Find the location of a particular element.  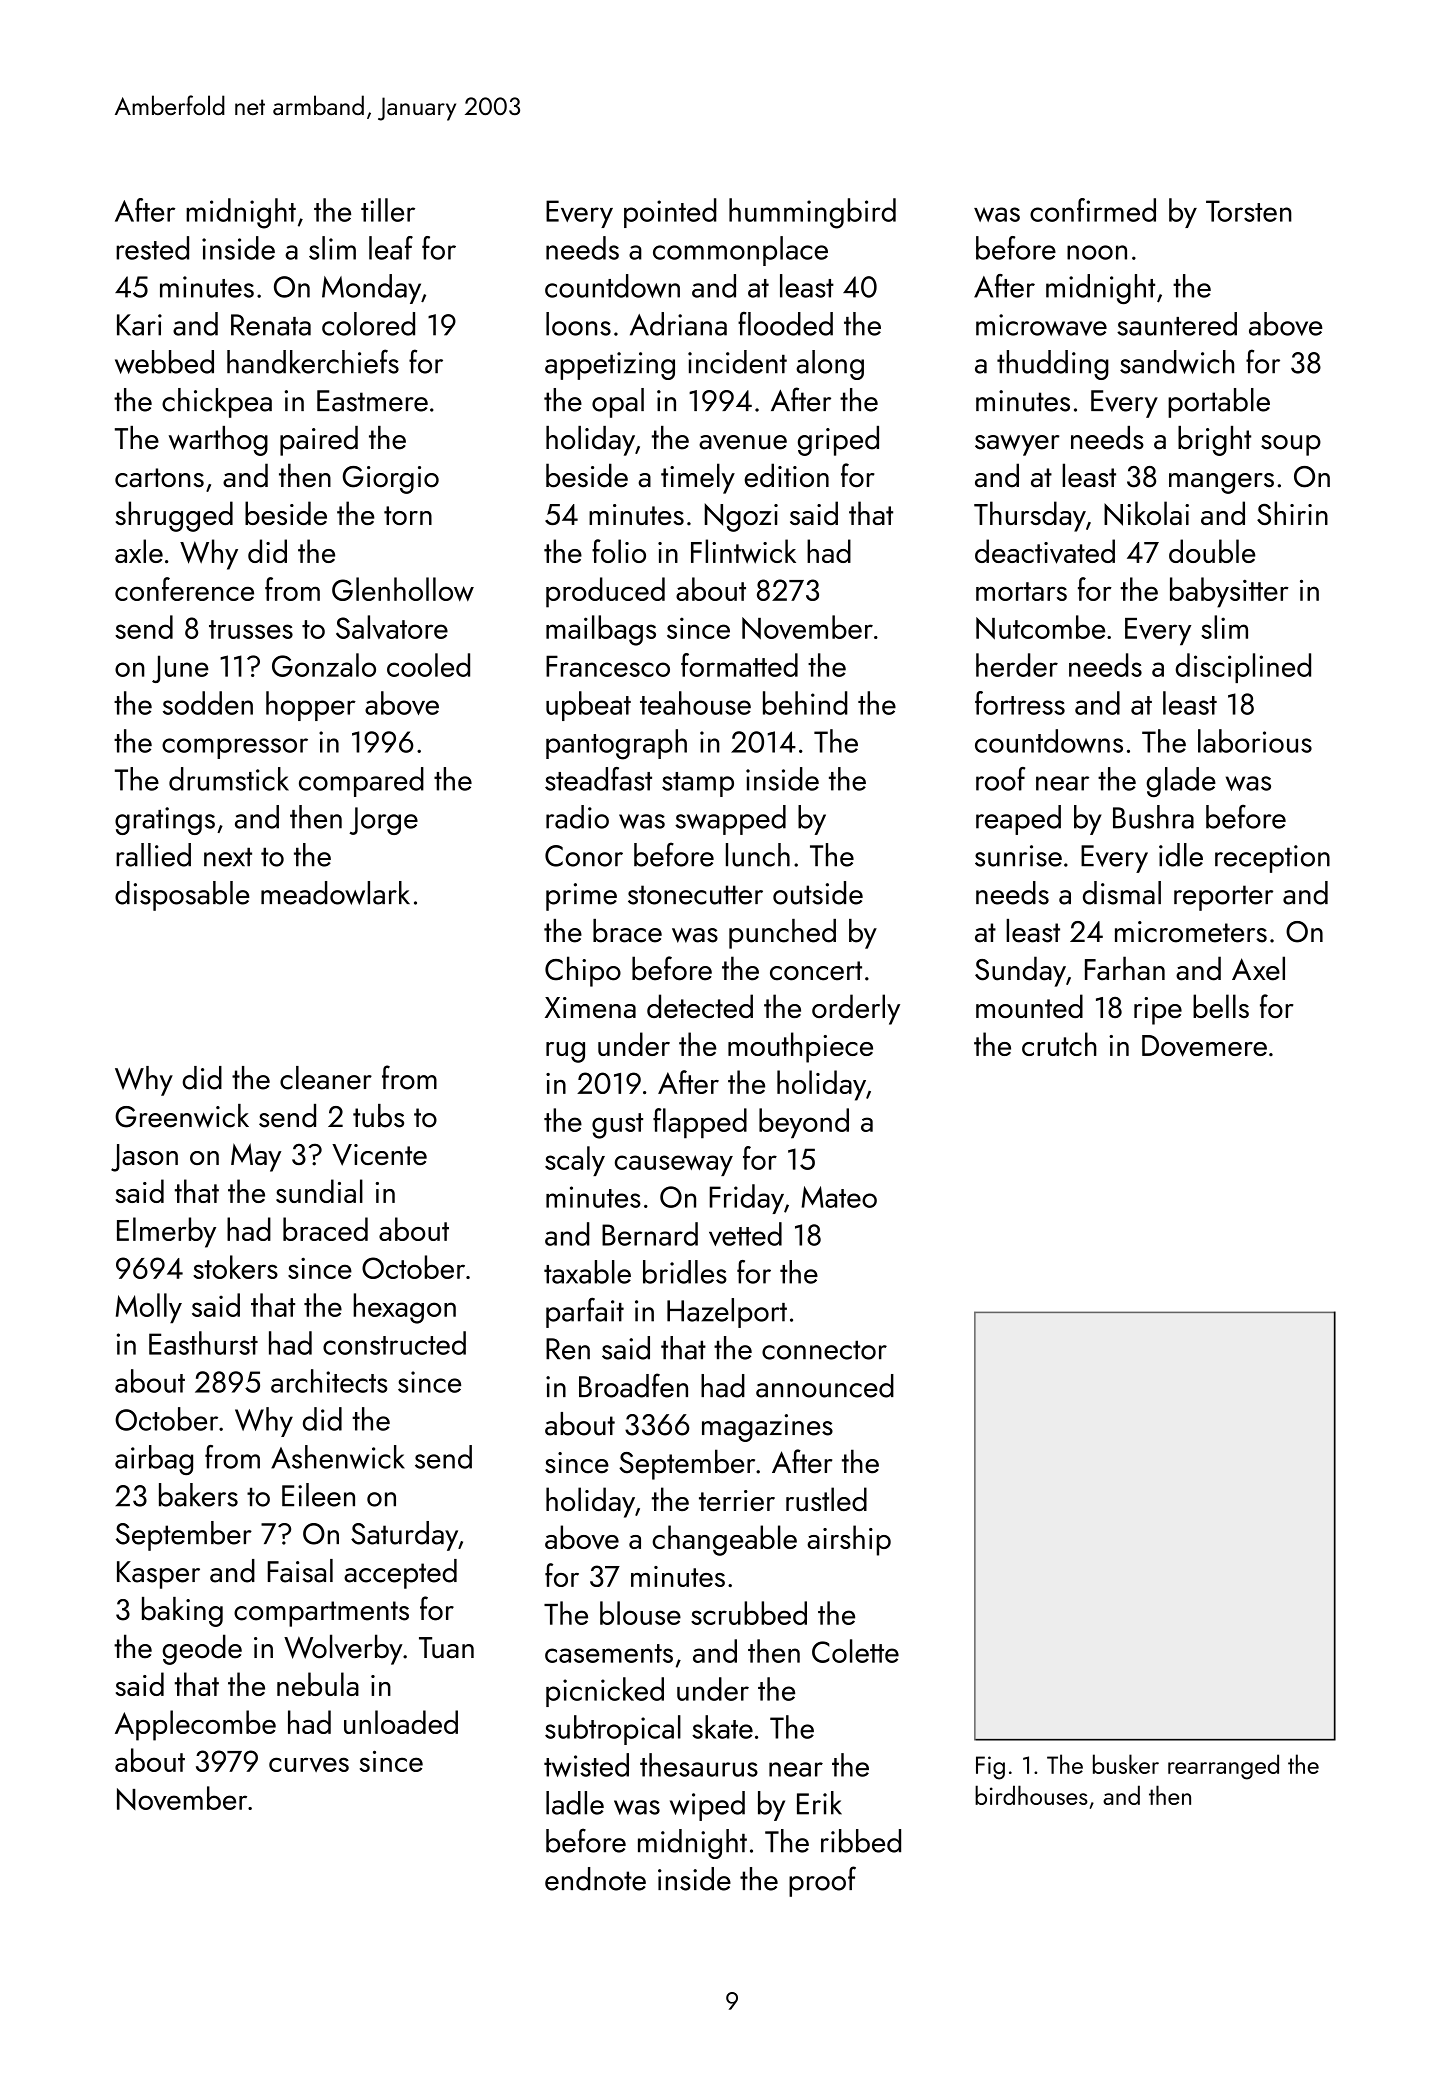

airship is located at coordinates (849, 1540).
